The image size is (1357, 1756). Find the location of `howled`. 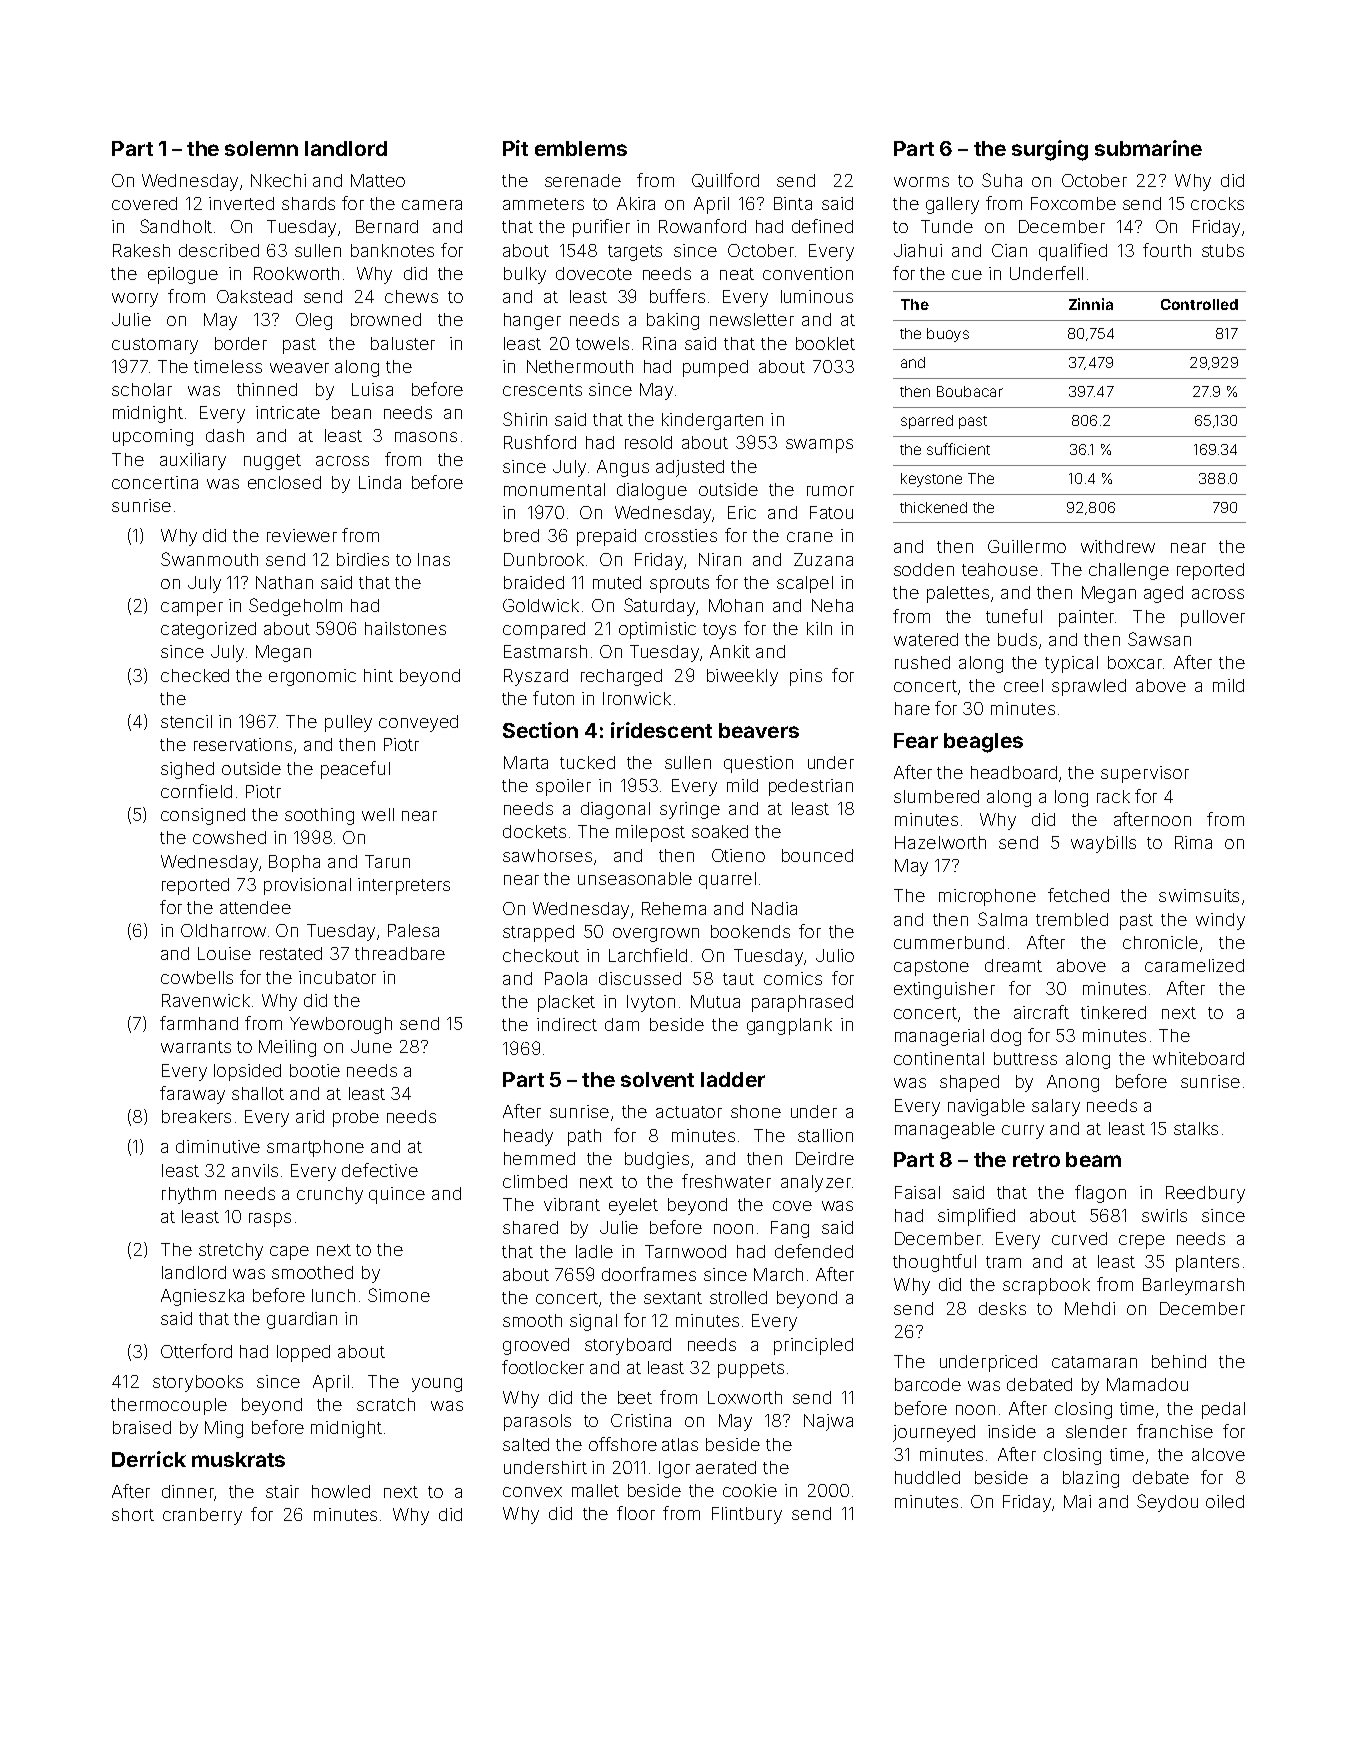

howled is located at coordinates (341, 1491).
